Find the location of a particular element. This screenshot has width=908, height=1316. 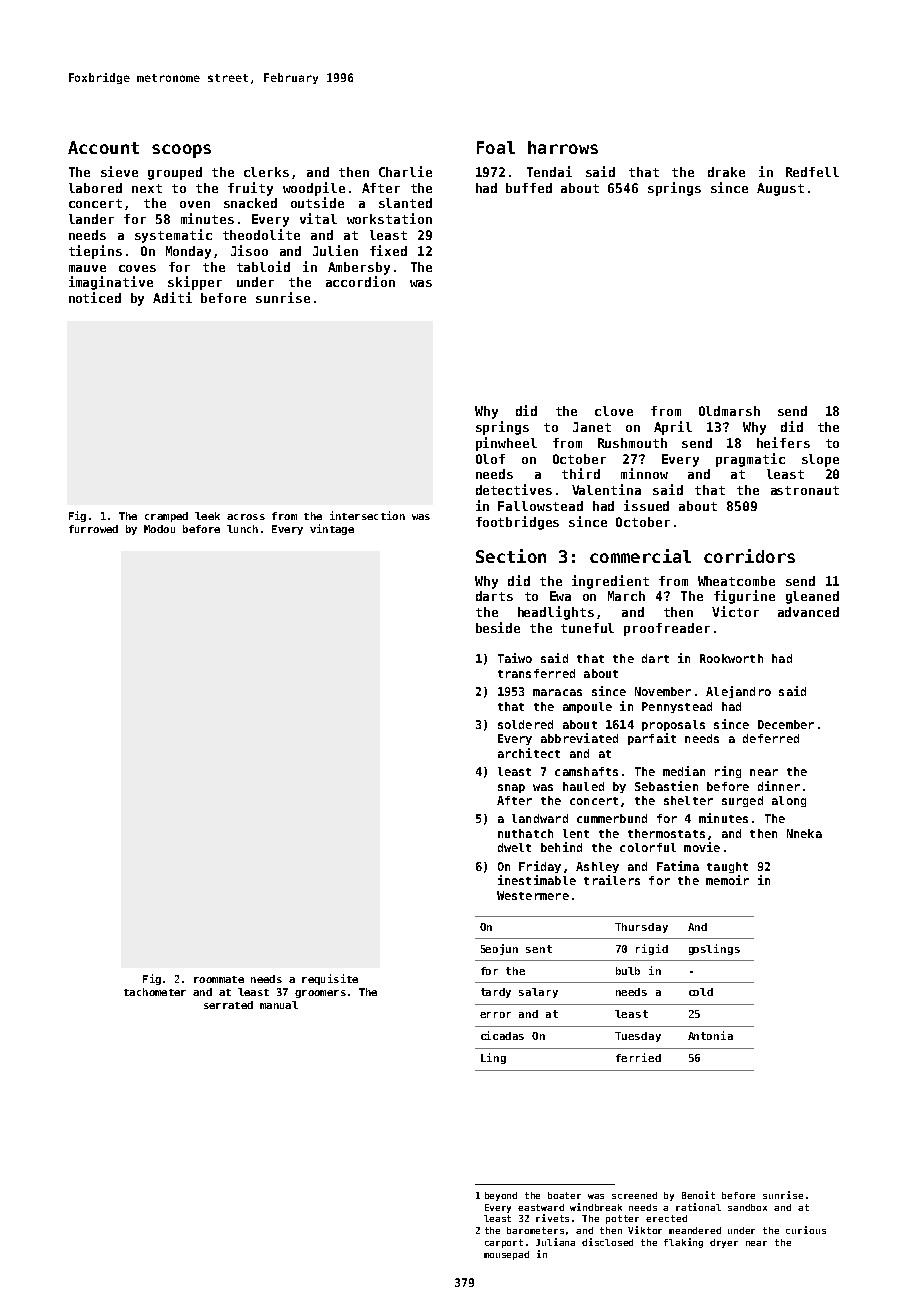

carport is located at coordinates (504, 1243).
